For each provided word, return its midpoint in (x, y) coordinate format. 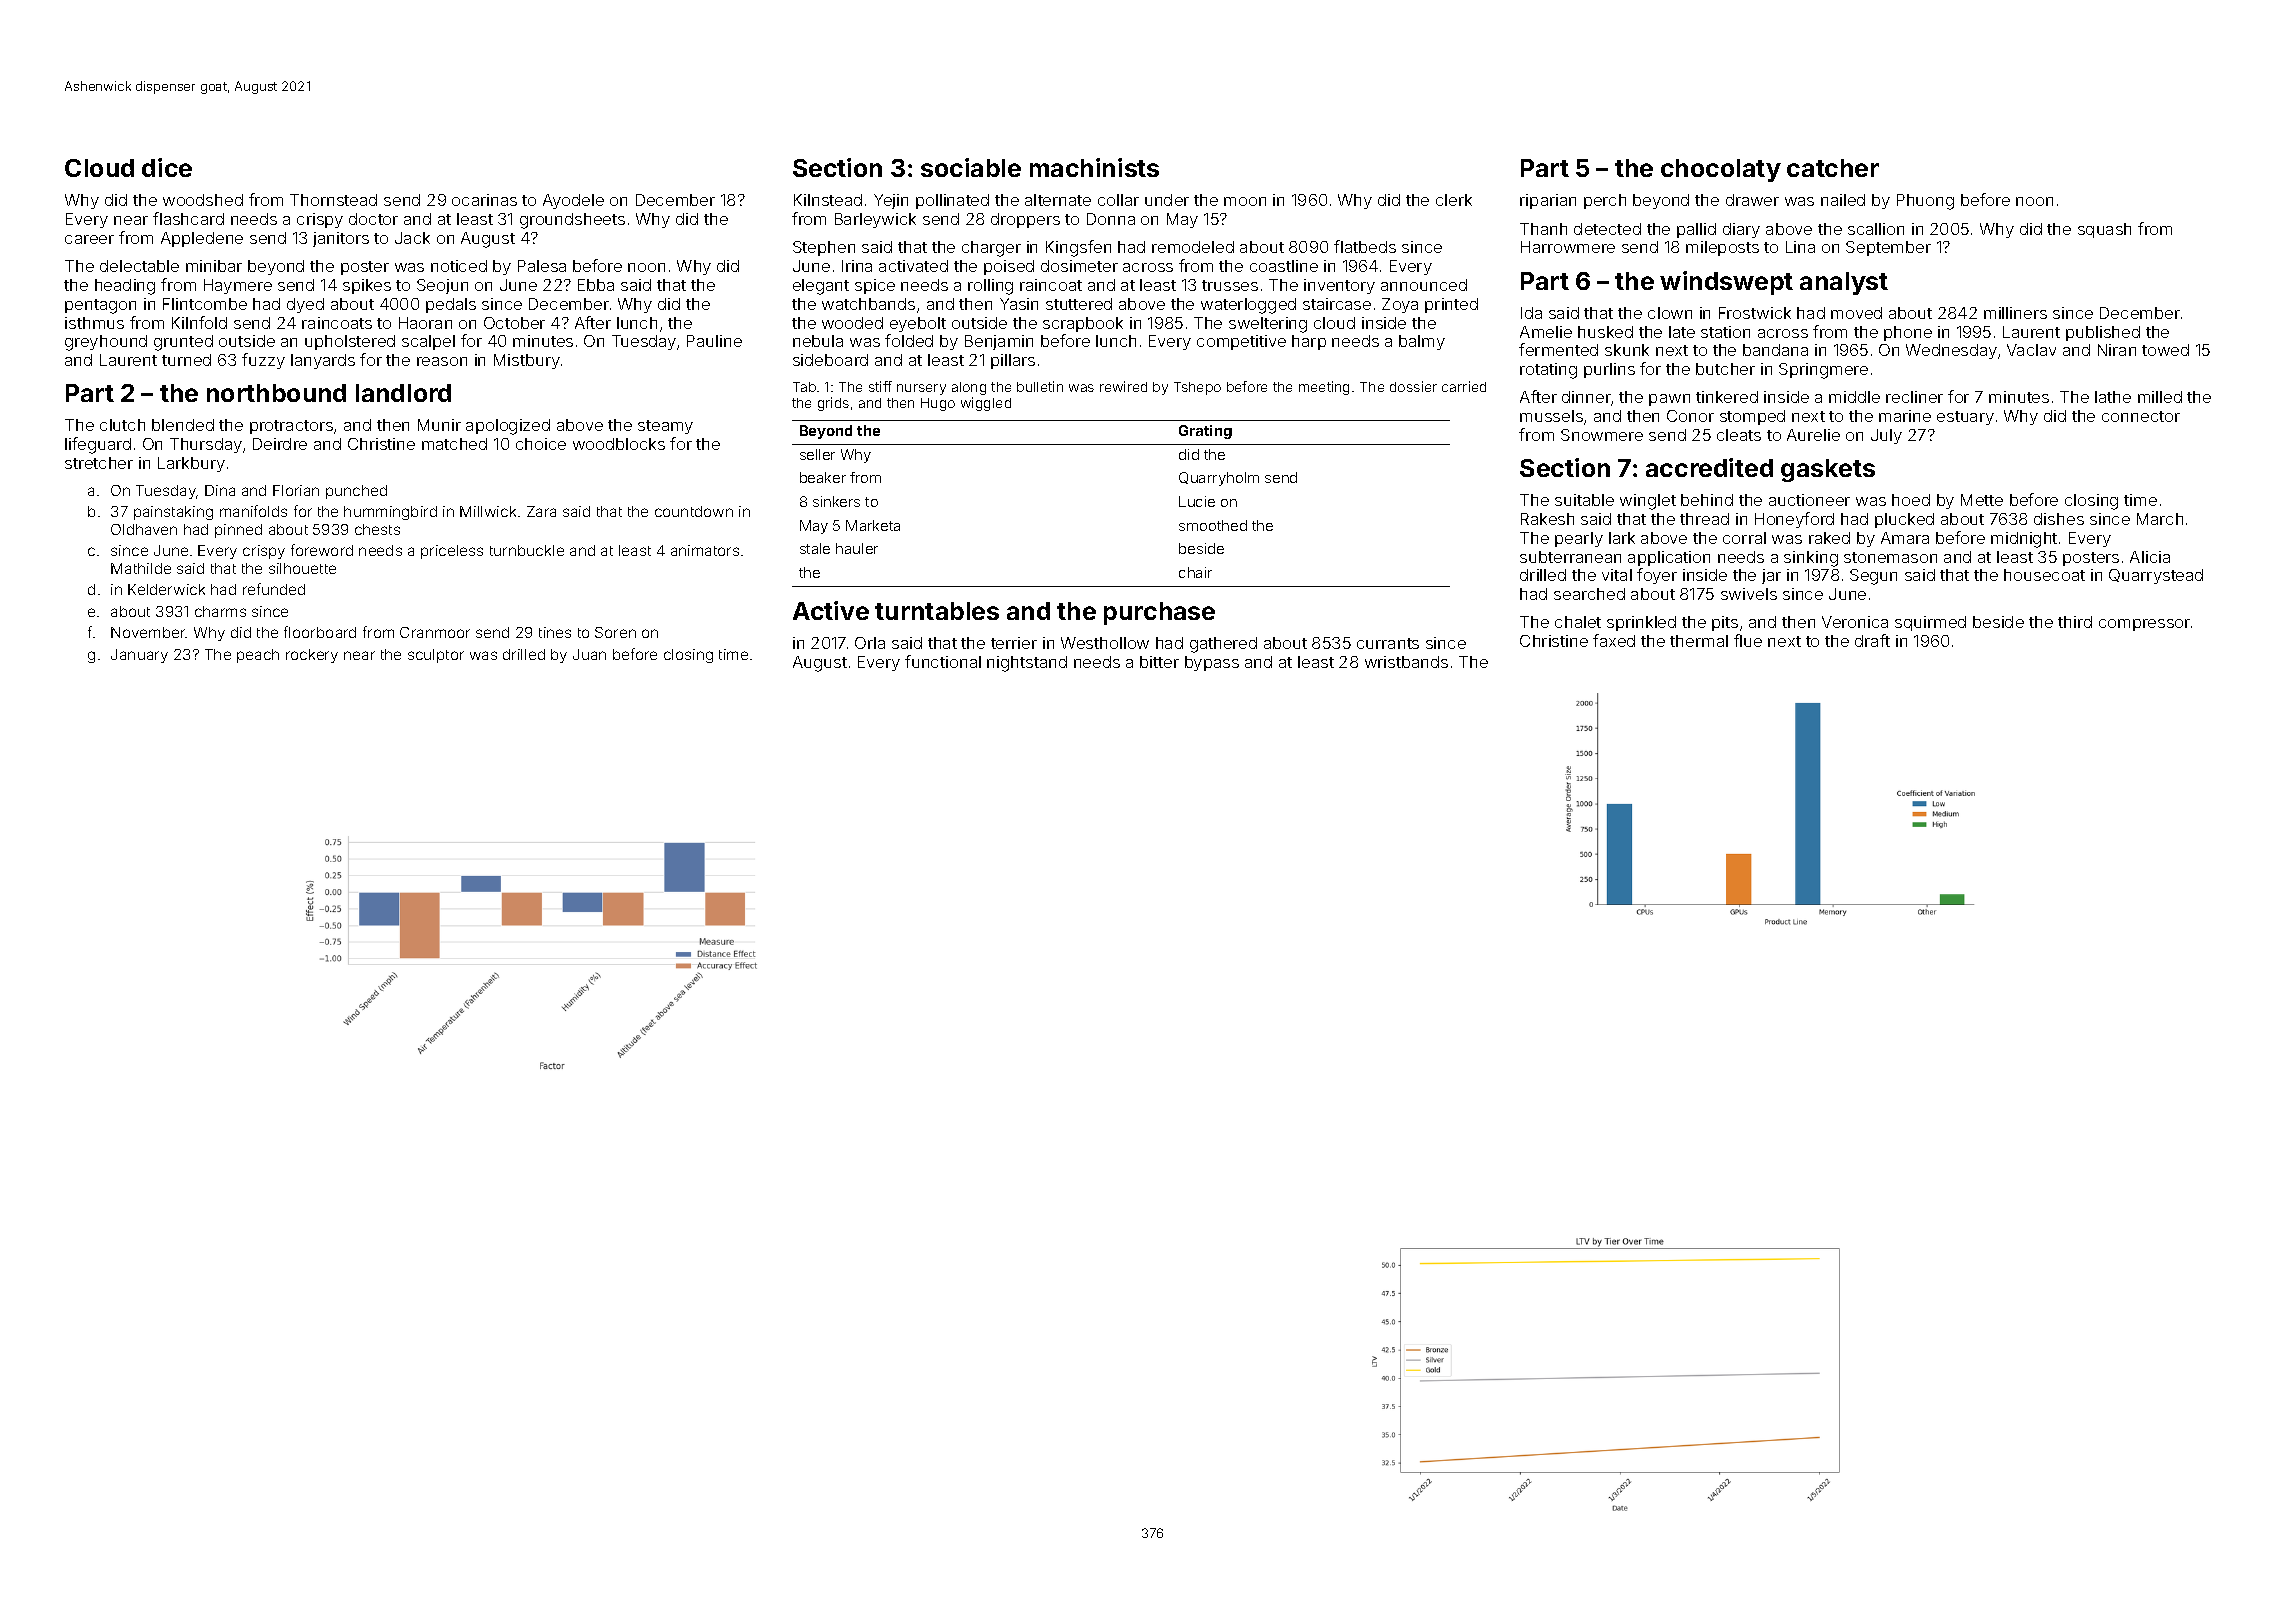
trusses (1230, 285)
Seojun (442, 286)
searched (1589, 594)
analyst (1844, 283)
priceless (452, 552)
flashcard (188, 218)
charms (220, 611)
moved (1856, 313)
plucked (1904, 520)
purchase (1159, 613)
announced (1424, 285)
